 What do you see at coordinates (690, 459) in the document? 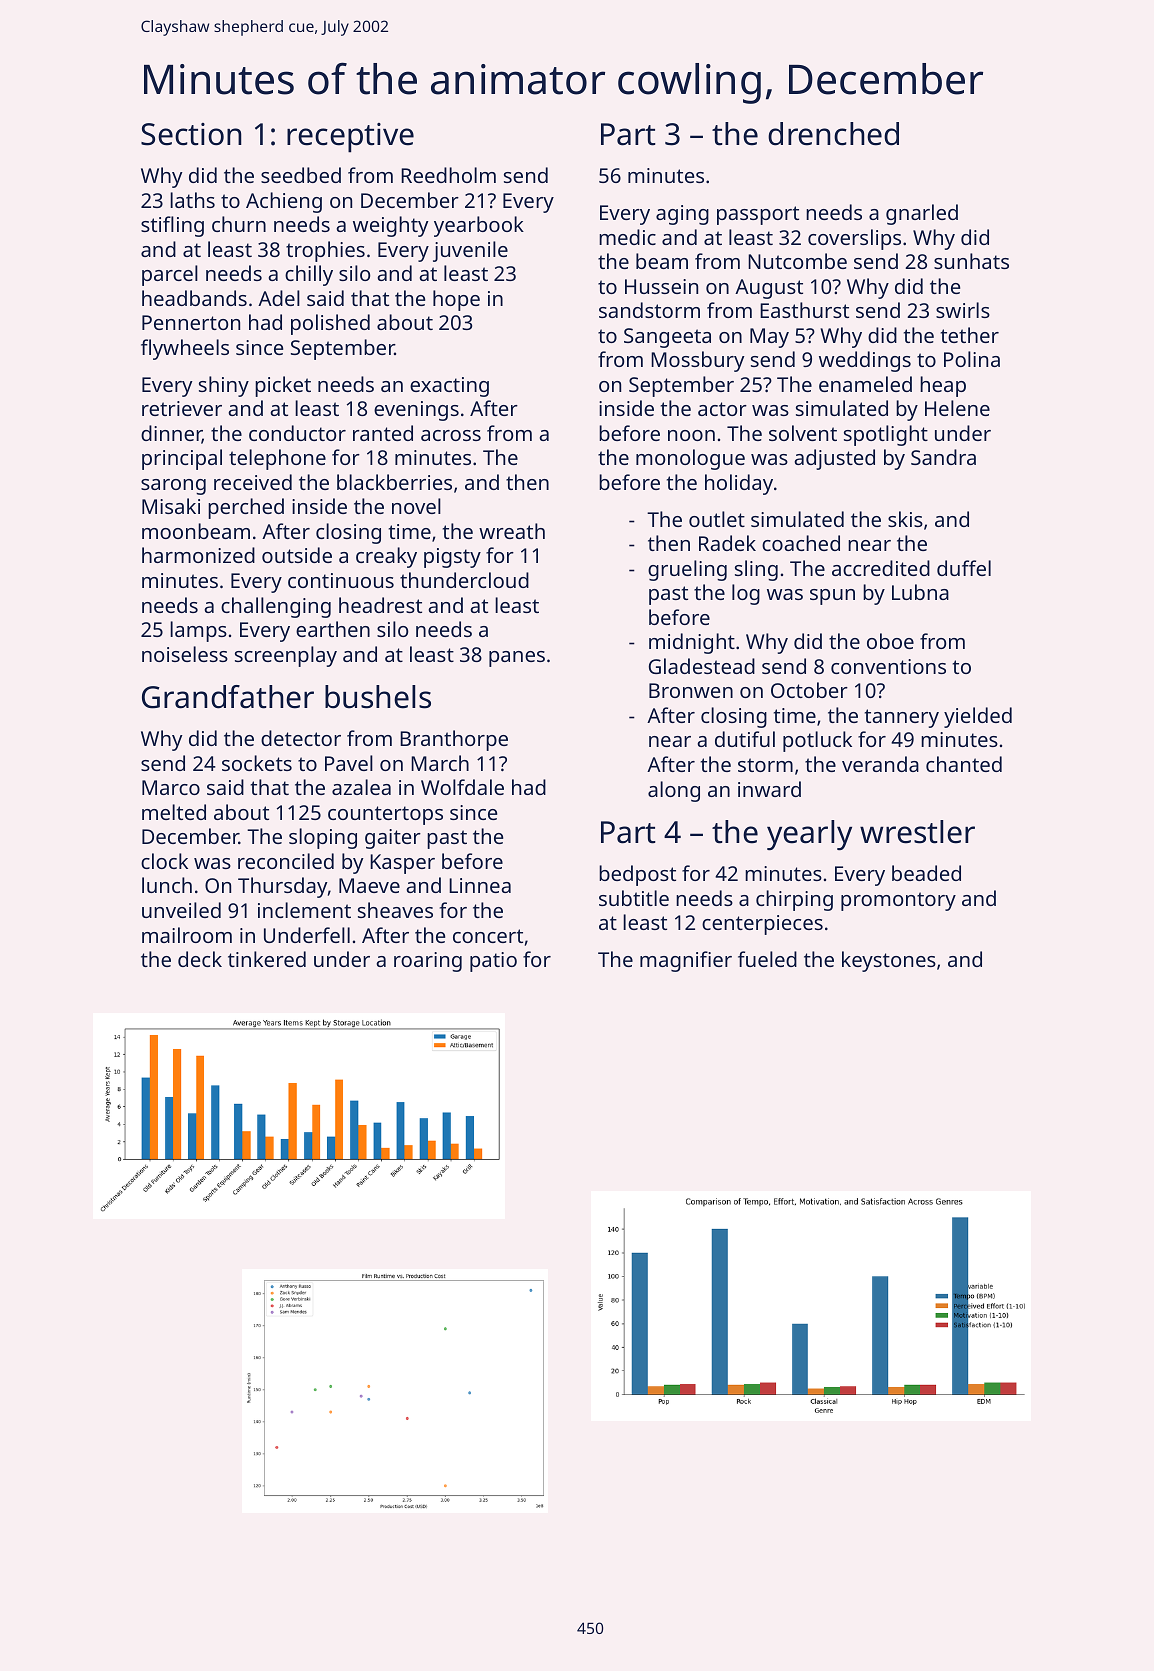
I see `monologue` at bounding box center [690, 459].
